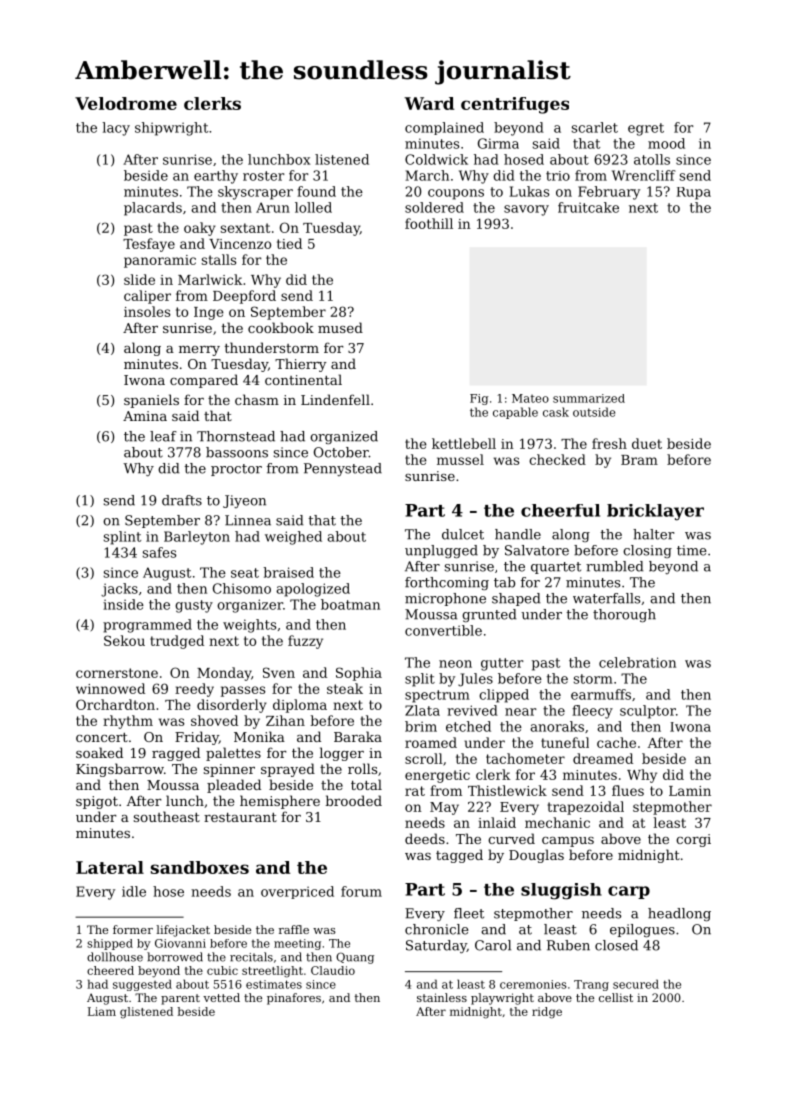 Image resolution: width=787 pixels, height=1116 pixels. What do you see at coordinates (421, 726) in the screenshot?
I see `brim` at bounding box center [421, 726].
